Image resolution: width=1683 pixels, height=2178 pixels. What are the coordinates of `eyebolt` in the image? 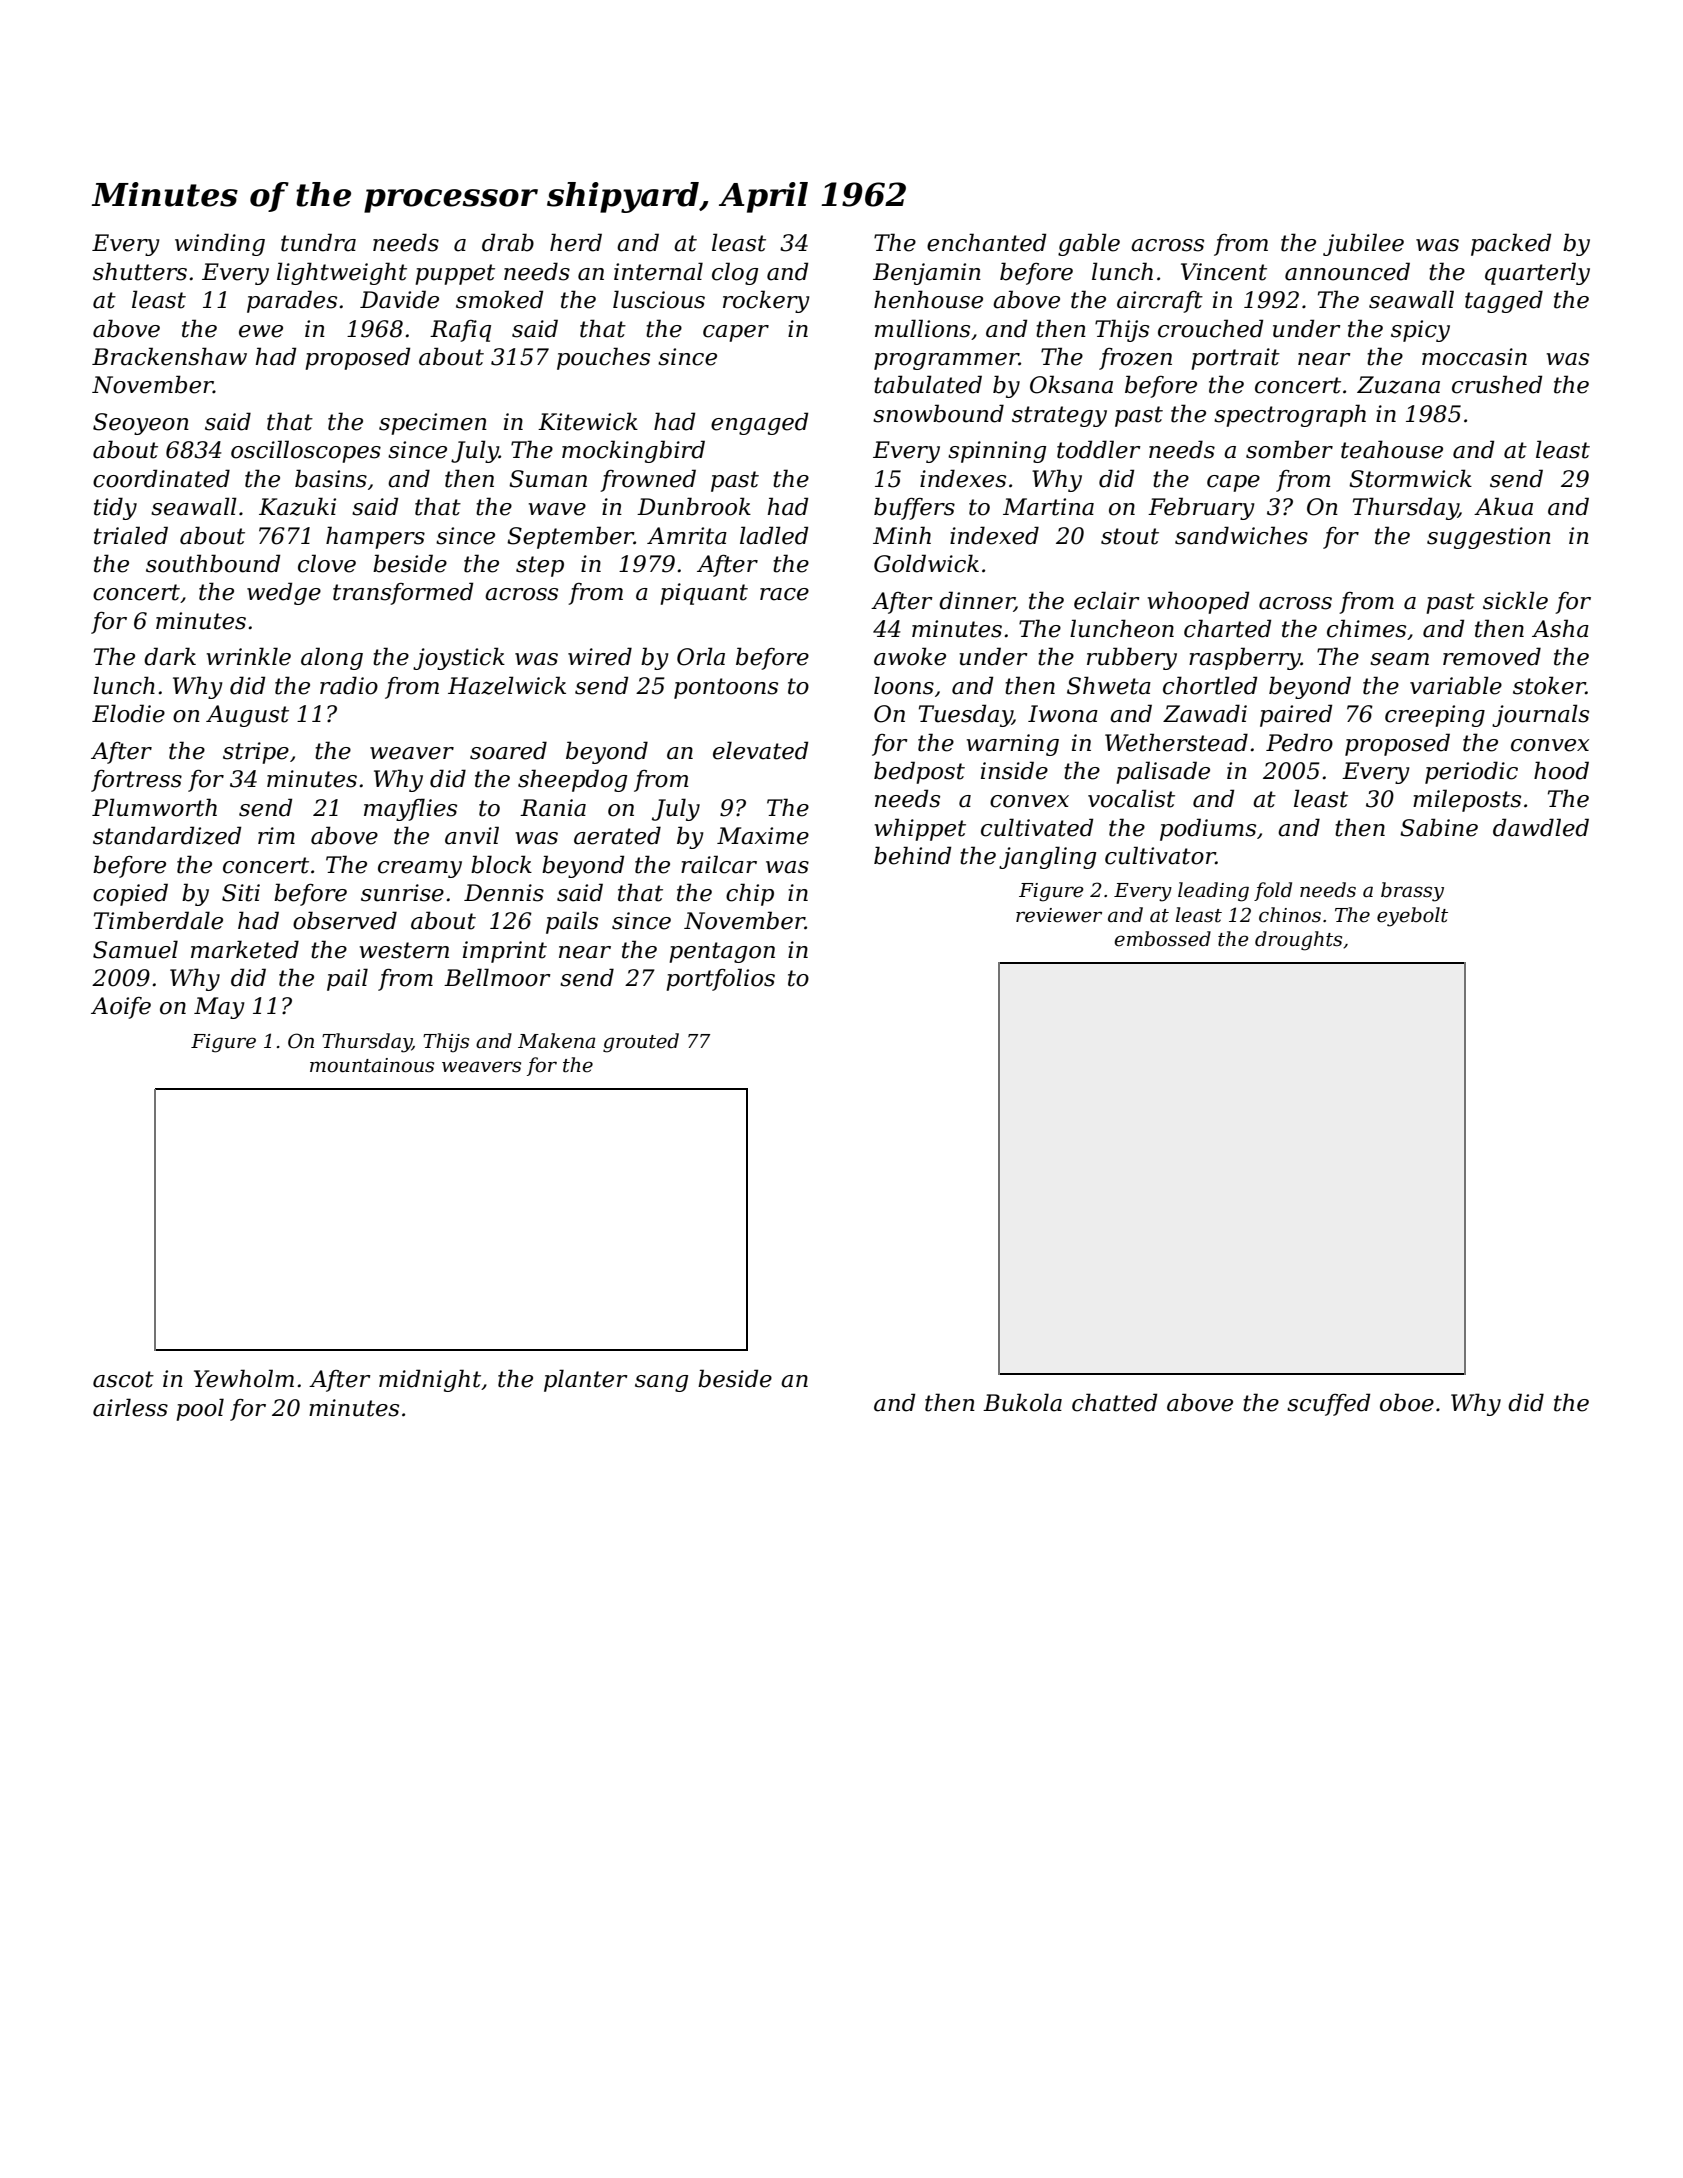 It's located at (1412, 917).
